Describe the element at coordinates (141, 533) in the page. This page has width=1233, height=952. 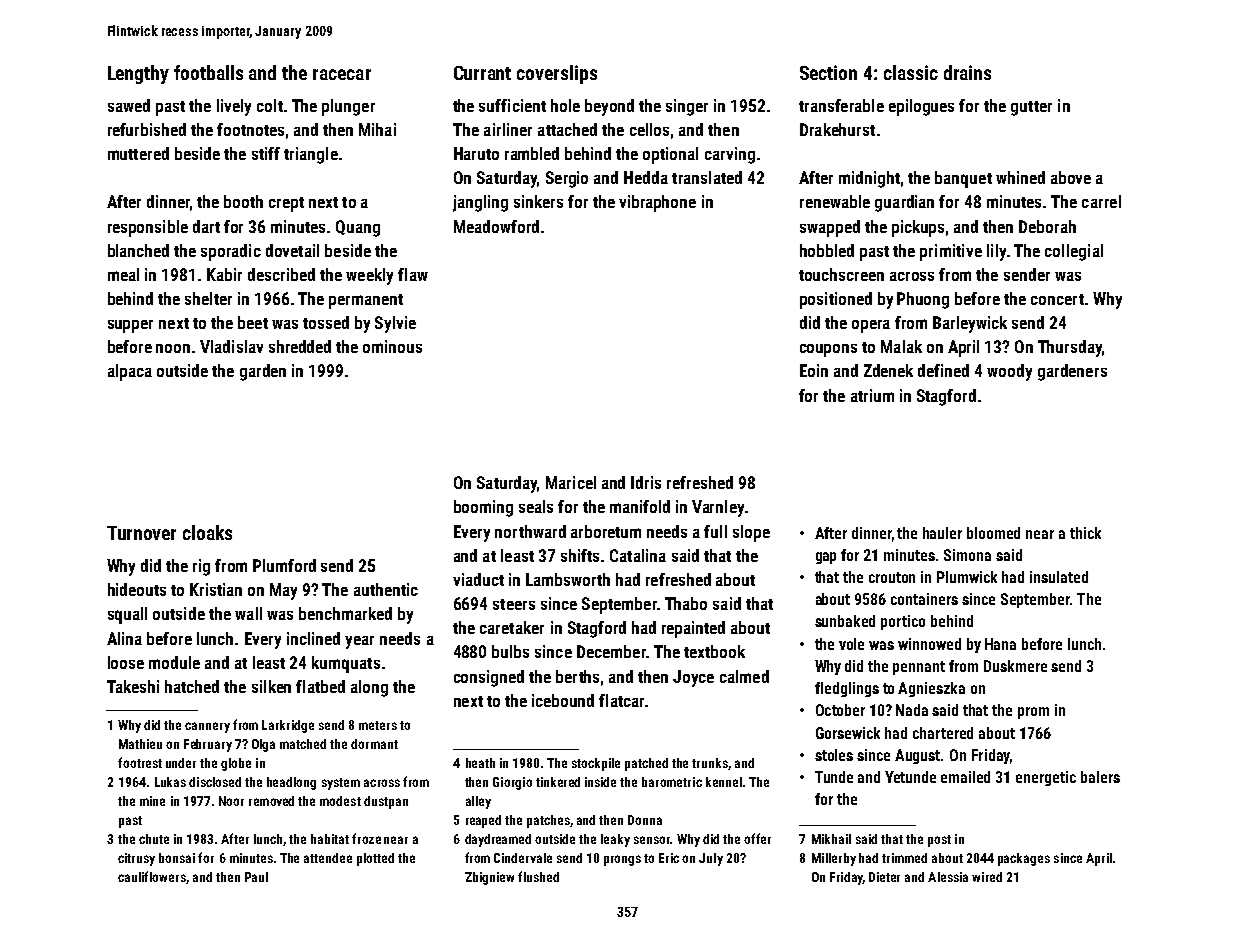
I see `Turnover` at that location.
